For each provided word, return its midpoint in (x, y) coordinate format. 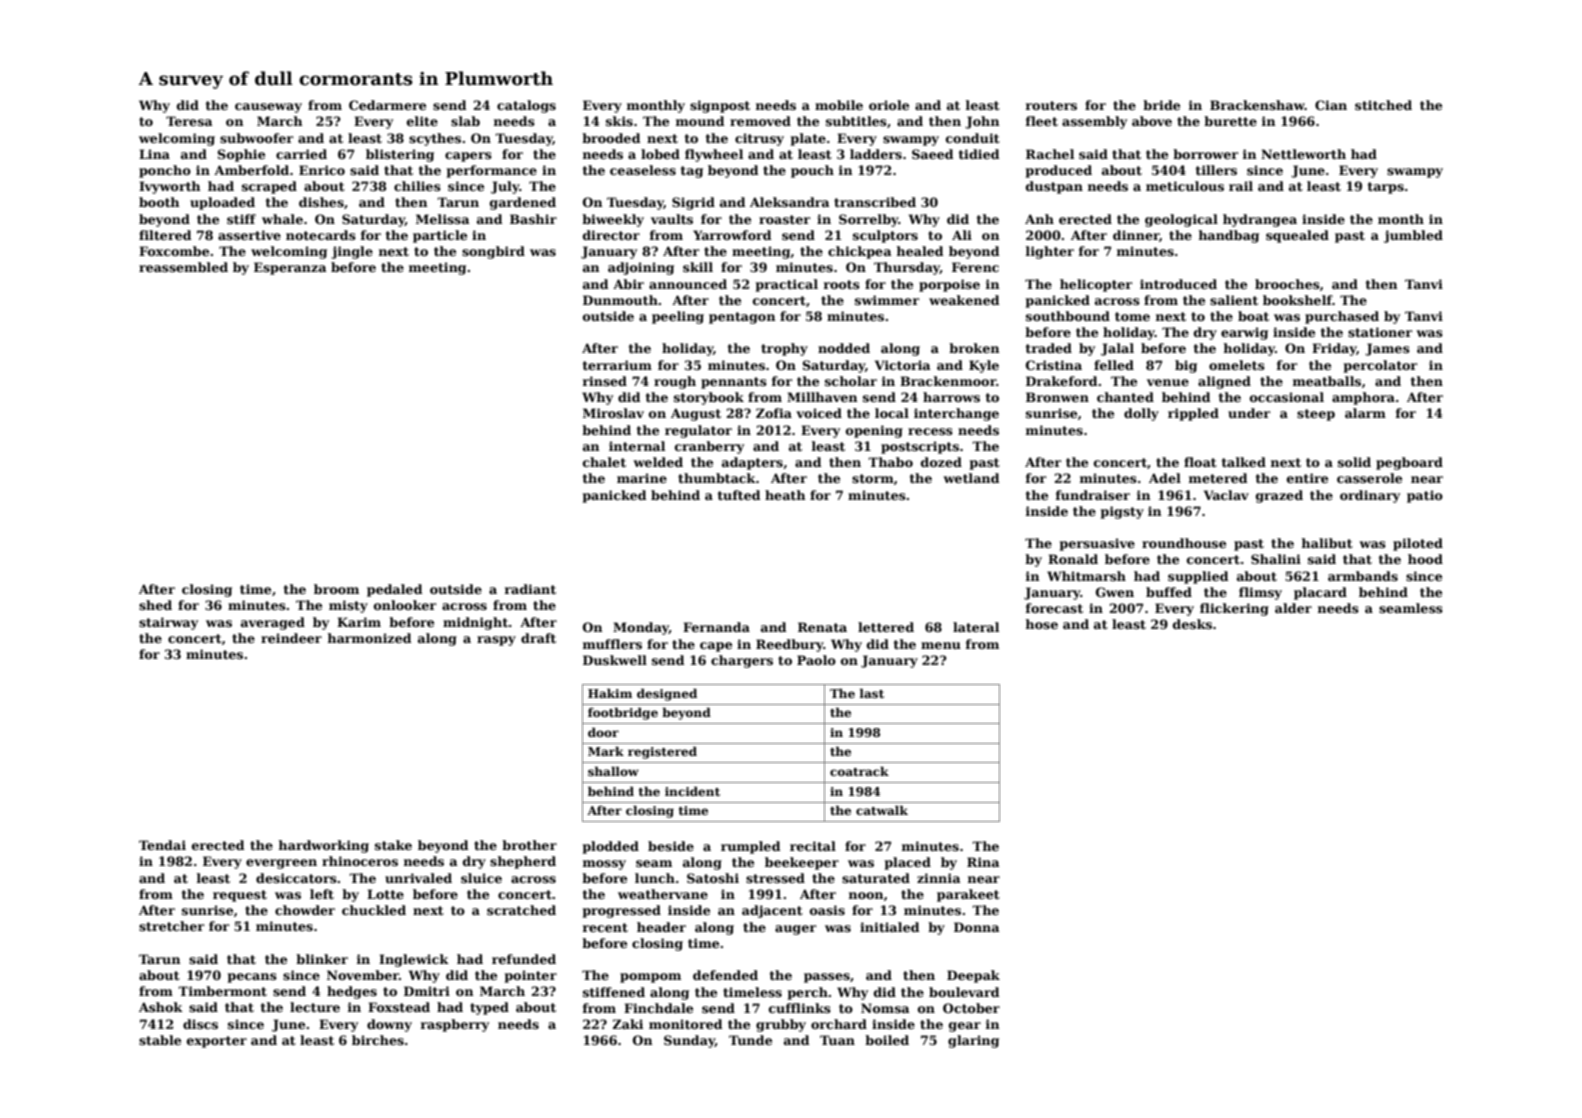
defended (725, 975)
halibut (1327, 543)
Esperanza (290, 268)
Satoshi (713, 878)
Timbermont (222, 991)
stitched (1383, 105)
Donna (977, 927)
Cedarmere (387, 105)
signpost (720, 106)
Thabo (890, 462)
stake (393, 845)
